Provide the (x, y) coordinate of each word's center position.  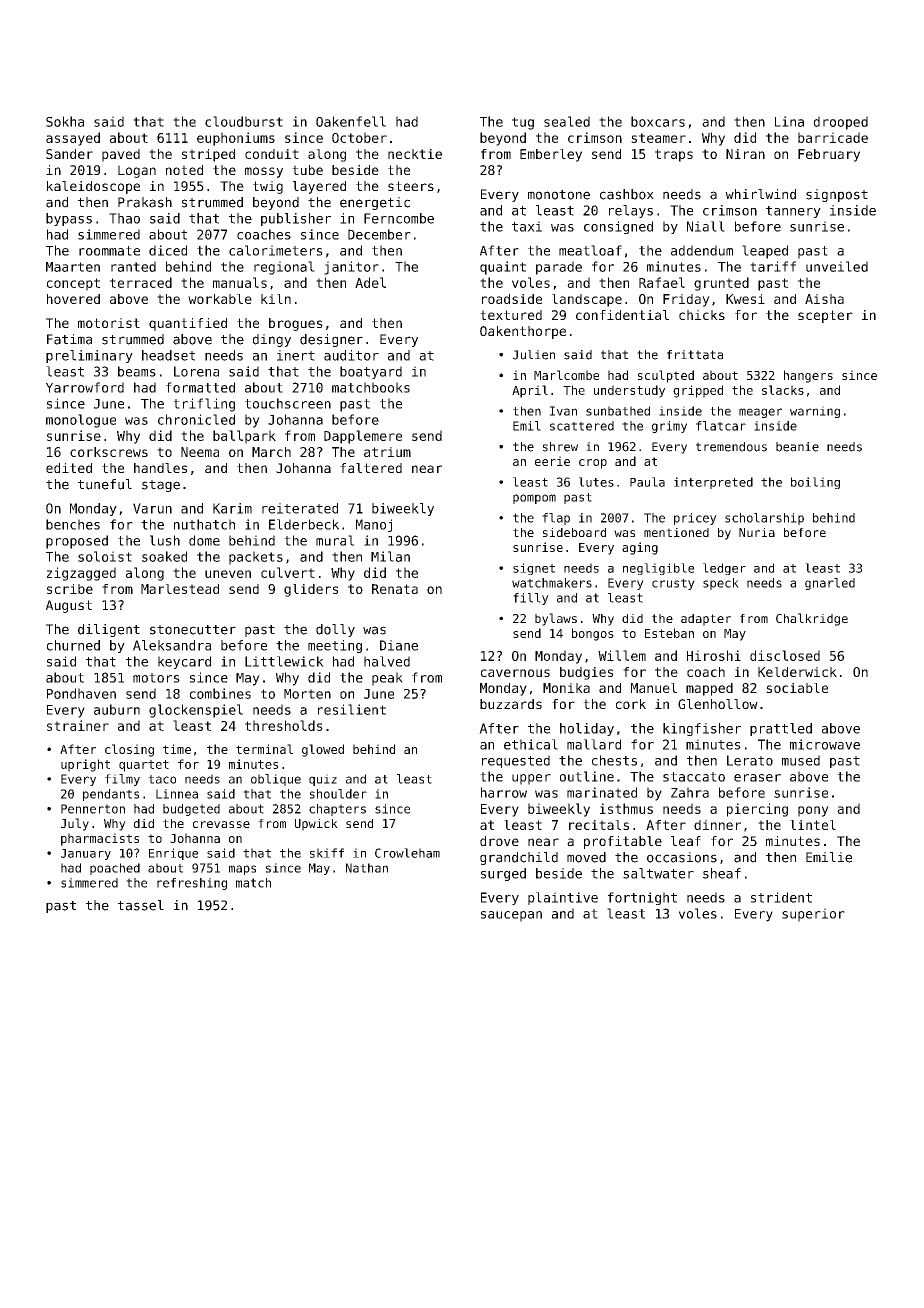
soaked (164, 556)
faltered (371, 468)
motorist (109, 323)
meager (760, 413)
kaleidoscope (93, 187)
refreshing (192, 884)
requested (516, 761)
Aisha (824, 299)
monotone (559, 195)
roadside (512, 299)
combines (220, 693)
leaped (765, 252)
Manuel (654, 688)
